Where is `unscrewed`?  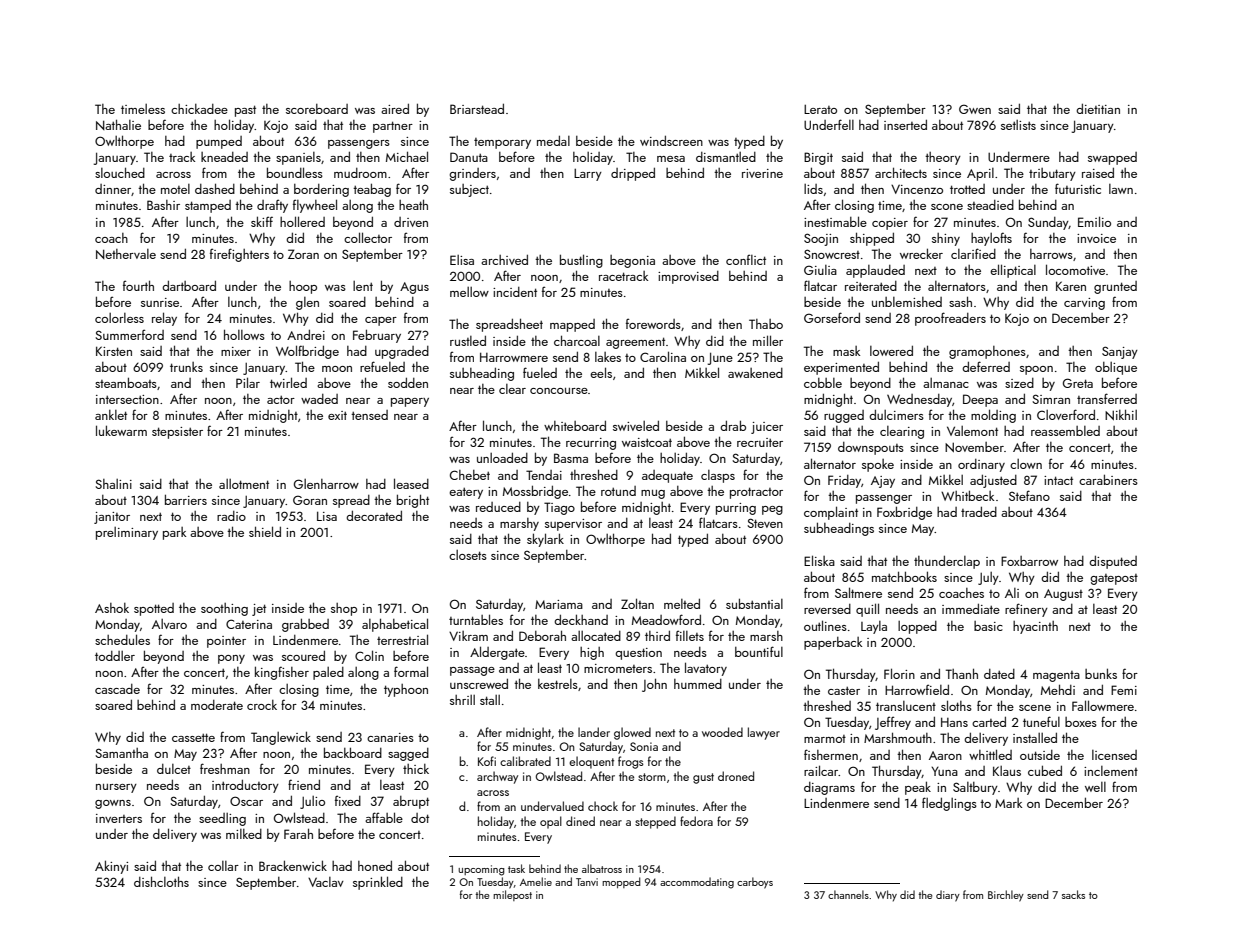 unscrewed is located at coordinates (479, 683).
